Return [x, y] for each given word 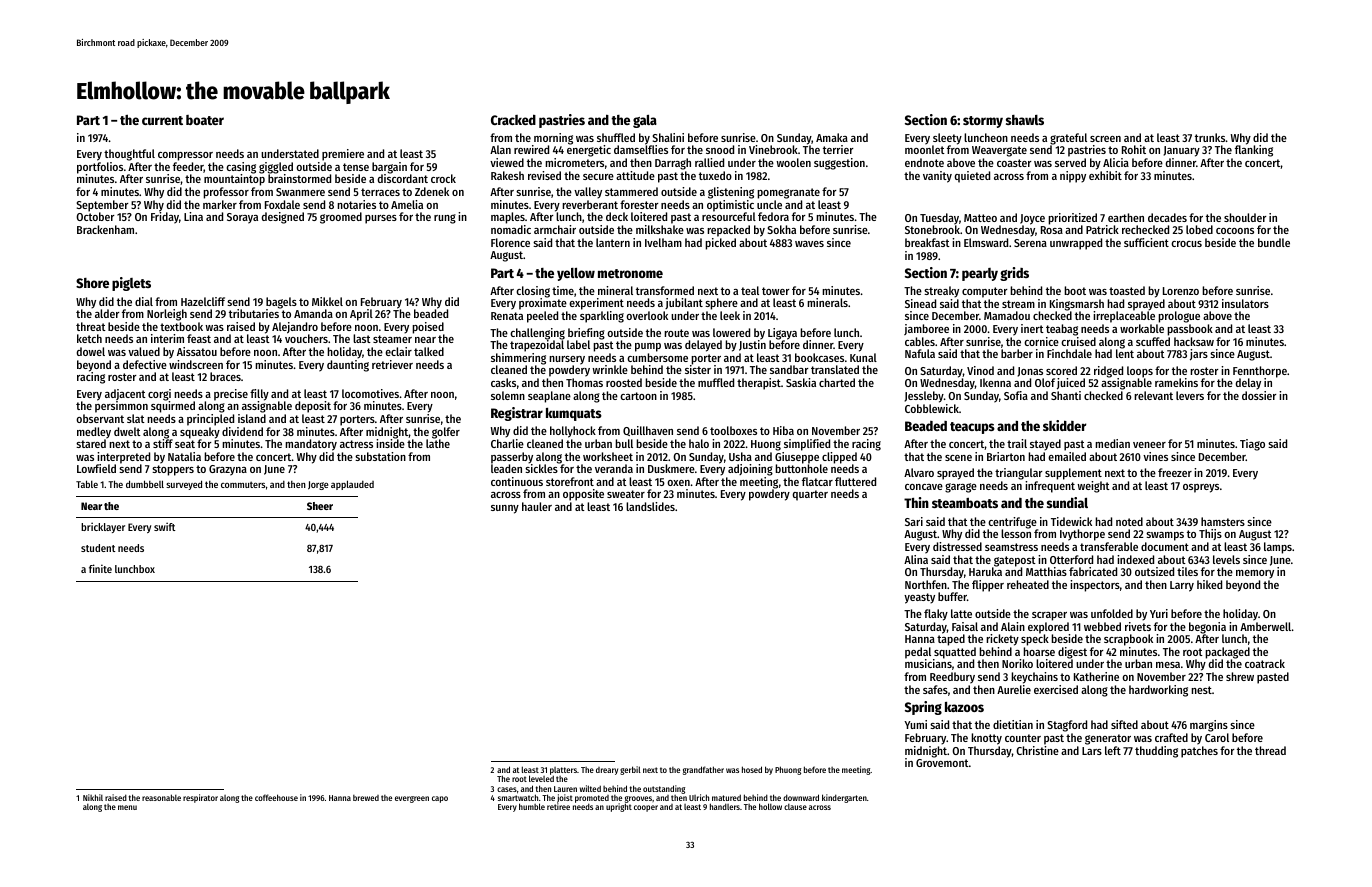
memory [1255, 574]
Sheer [320, 506]
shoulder [1245, 217]
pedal [918, 653]
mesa [1168, 665]
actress [356, 444]
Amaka [832, 137]
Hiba [783, 430]
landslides [650, 506]
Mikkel [327, 301]
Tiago [1252, 445]
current [162, 120]
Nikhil [93, 797]
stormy [983, 122]
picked [720, 244]
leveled [541, 779]
